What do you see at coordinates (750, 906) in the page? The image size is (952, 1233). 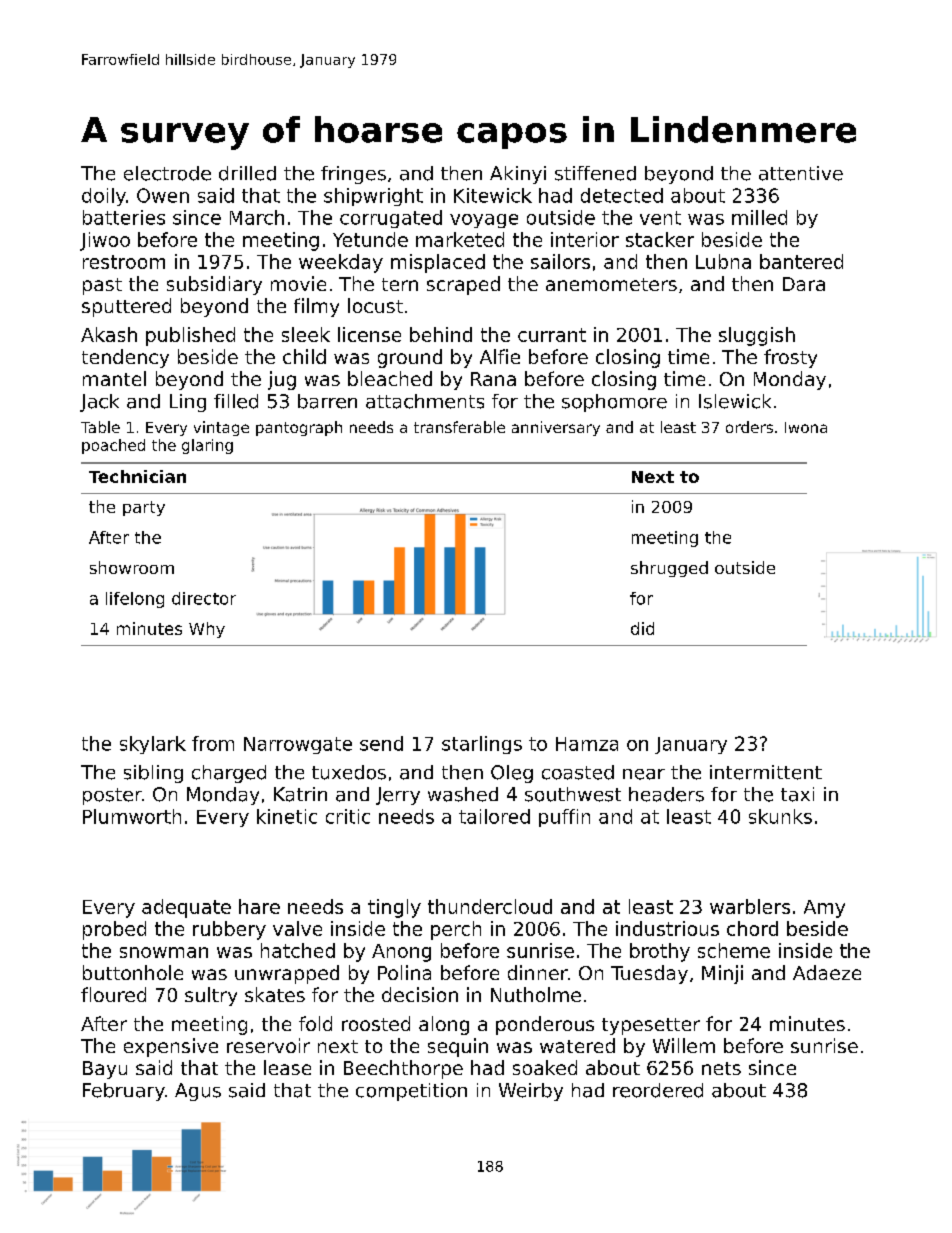 I see `warblers` at bounding box center [750, 906].
